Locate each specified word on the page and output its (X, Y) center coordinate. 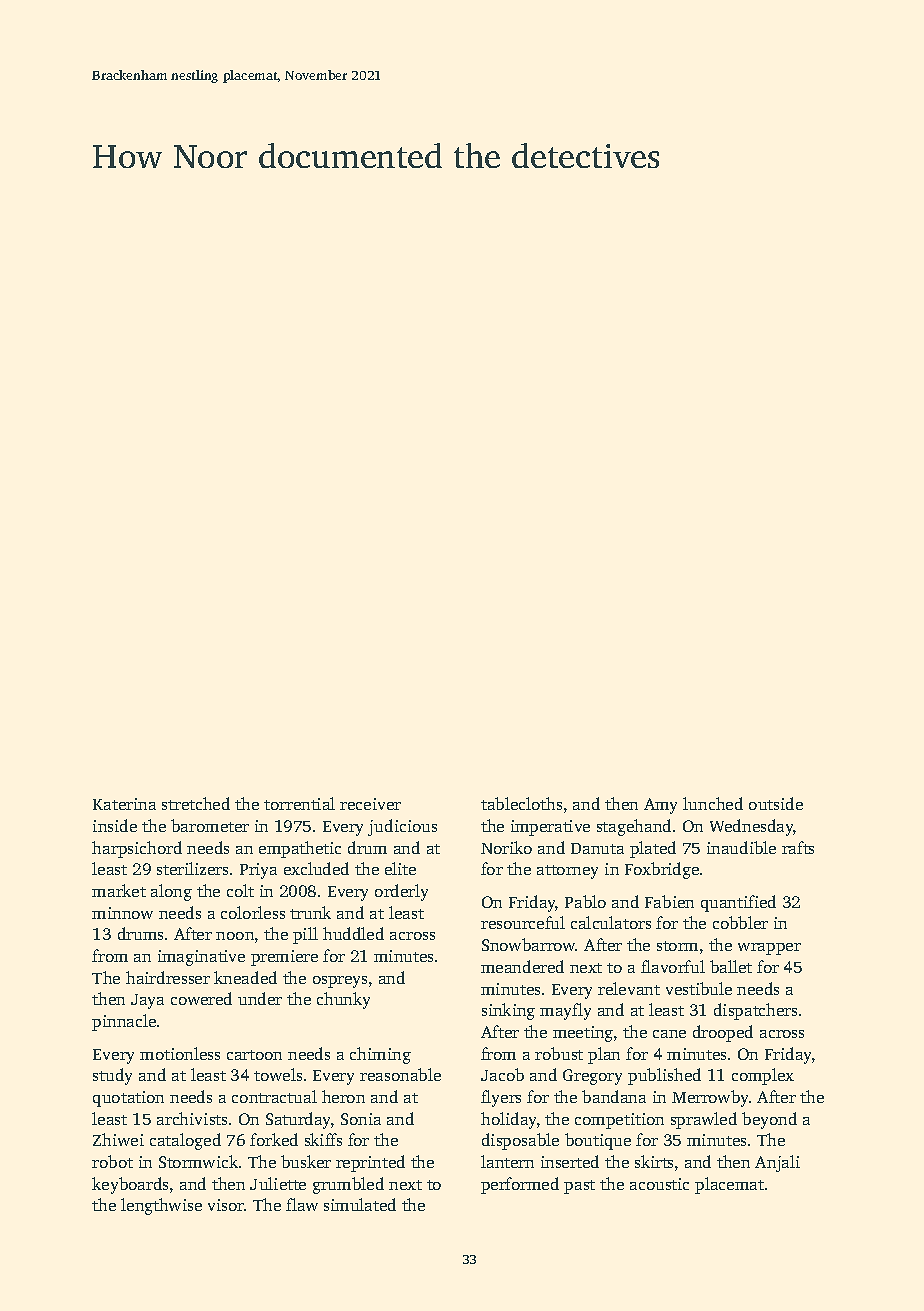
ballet (731, 966)
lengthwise (161, 1206)
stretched (196, 803)
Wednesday (752, 827)
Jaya (147, 1001)
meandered (522, 966)
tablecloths (521, 803)
